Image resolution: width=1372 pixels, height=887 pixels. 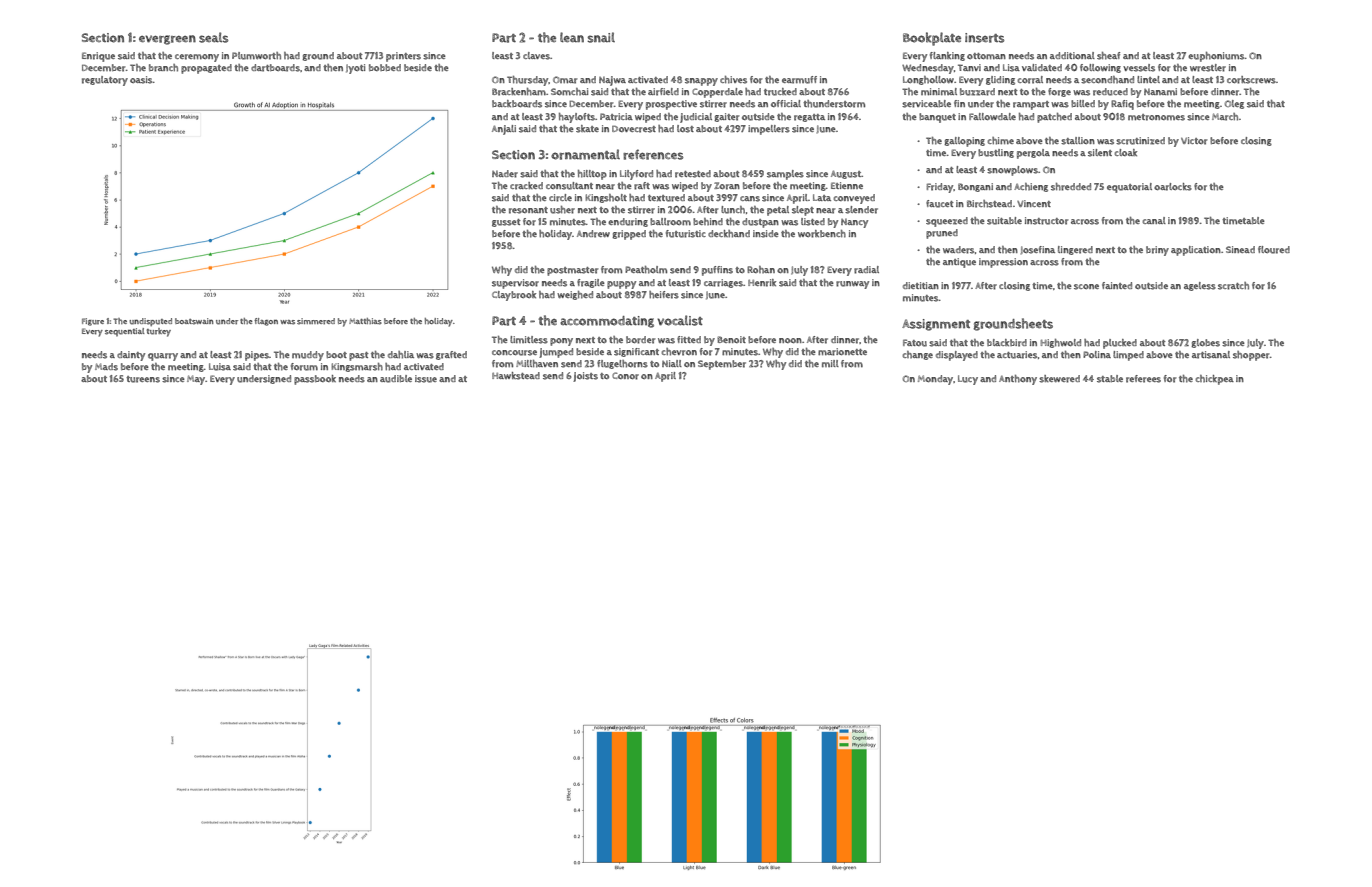 I want to click on Victor, so click(x=1194, y=141).
